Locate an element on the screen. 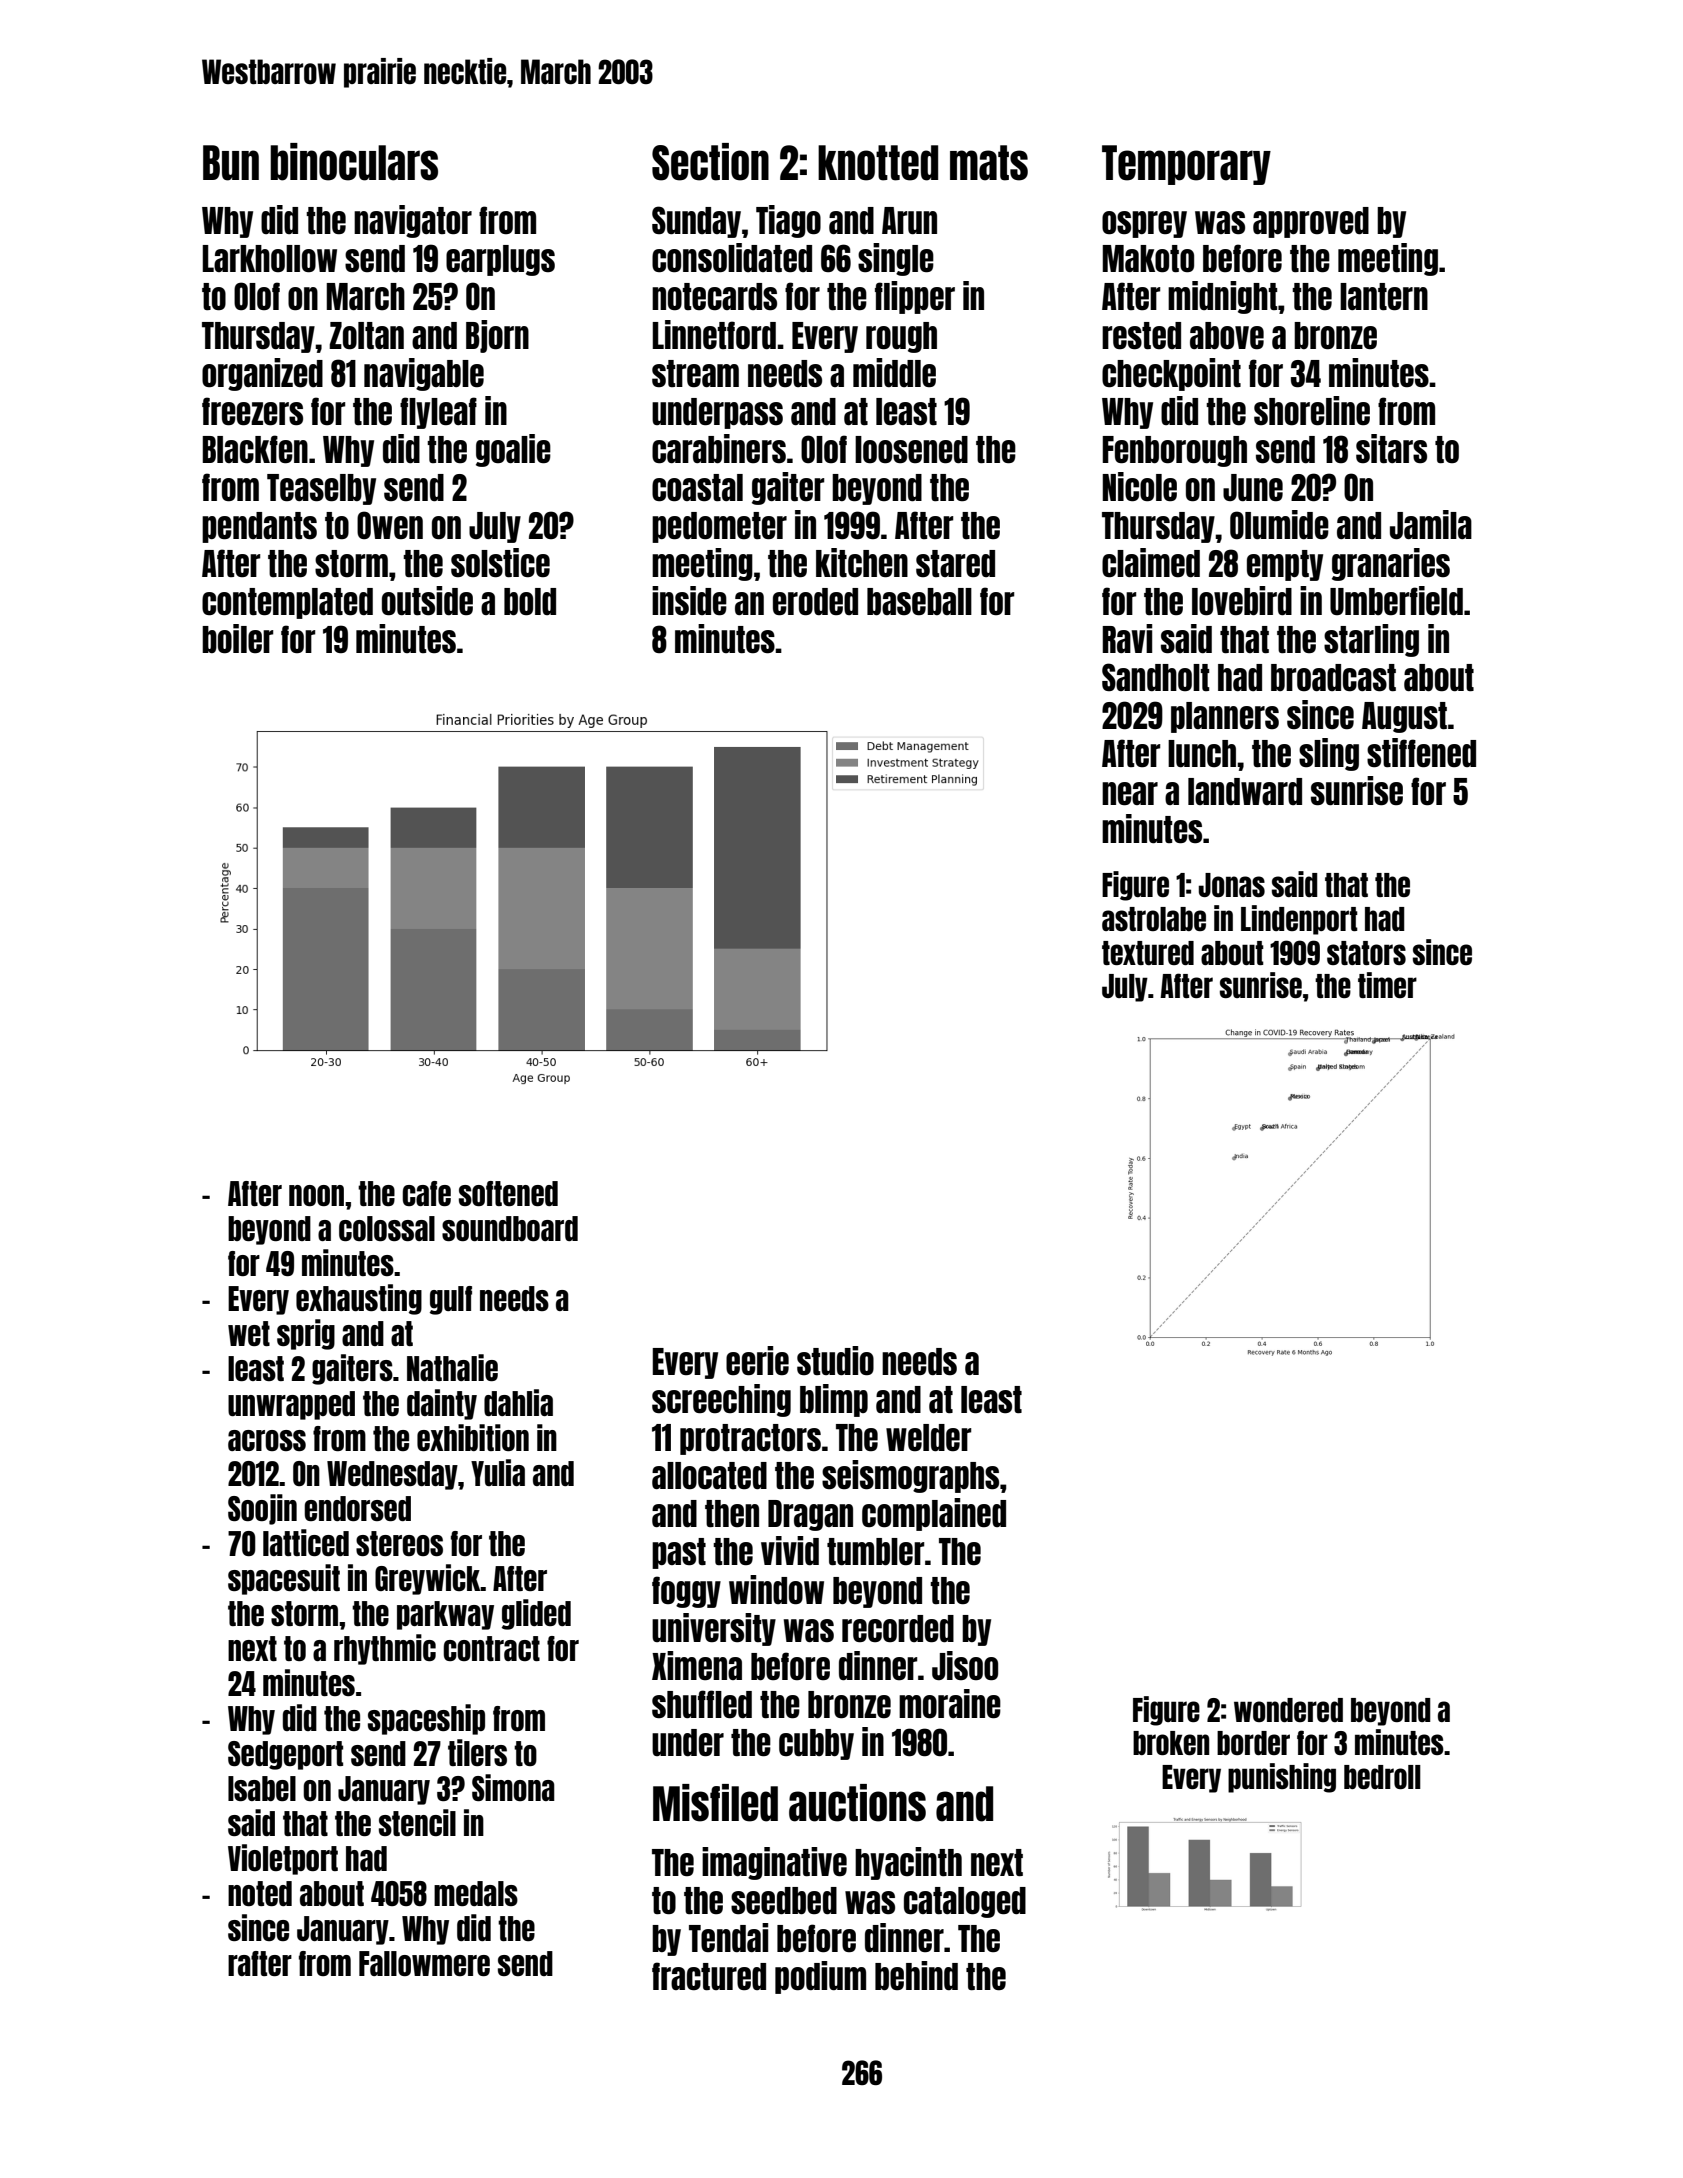 This screenshot has height=2178, width=1683. stared is located at coordinates (955, 563).
